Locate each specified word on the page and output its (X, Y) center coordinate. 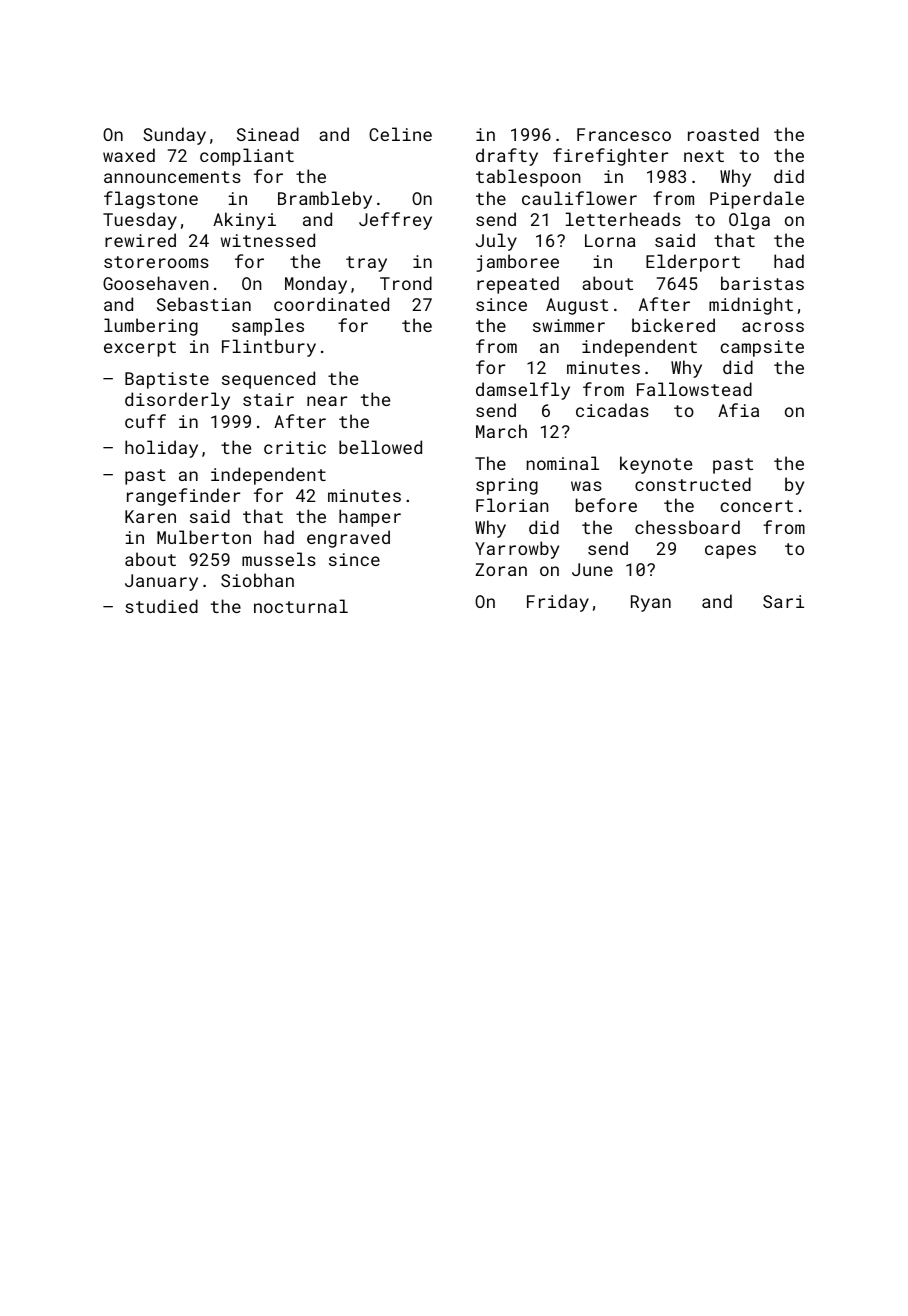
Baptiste (167, 380)
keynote (656, 465)
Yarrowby (517, 550)
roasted (723, 134)
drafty (507, 157)
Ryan (651, 603)
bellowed (380, 447)
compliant (247, 157)
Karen (150, 516)
